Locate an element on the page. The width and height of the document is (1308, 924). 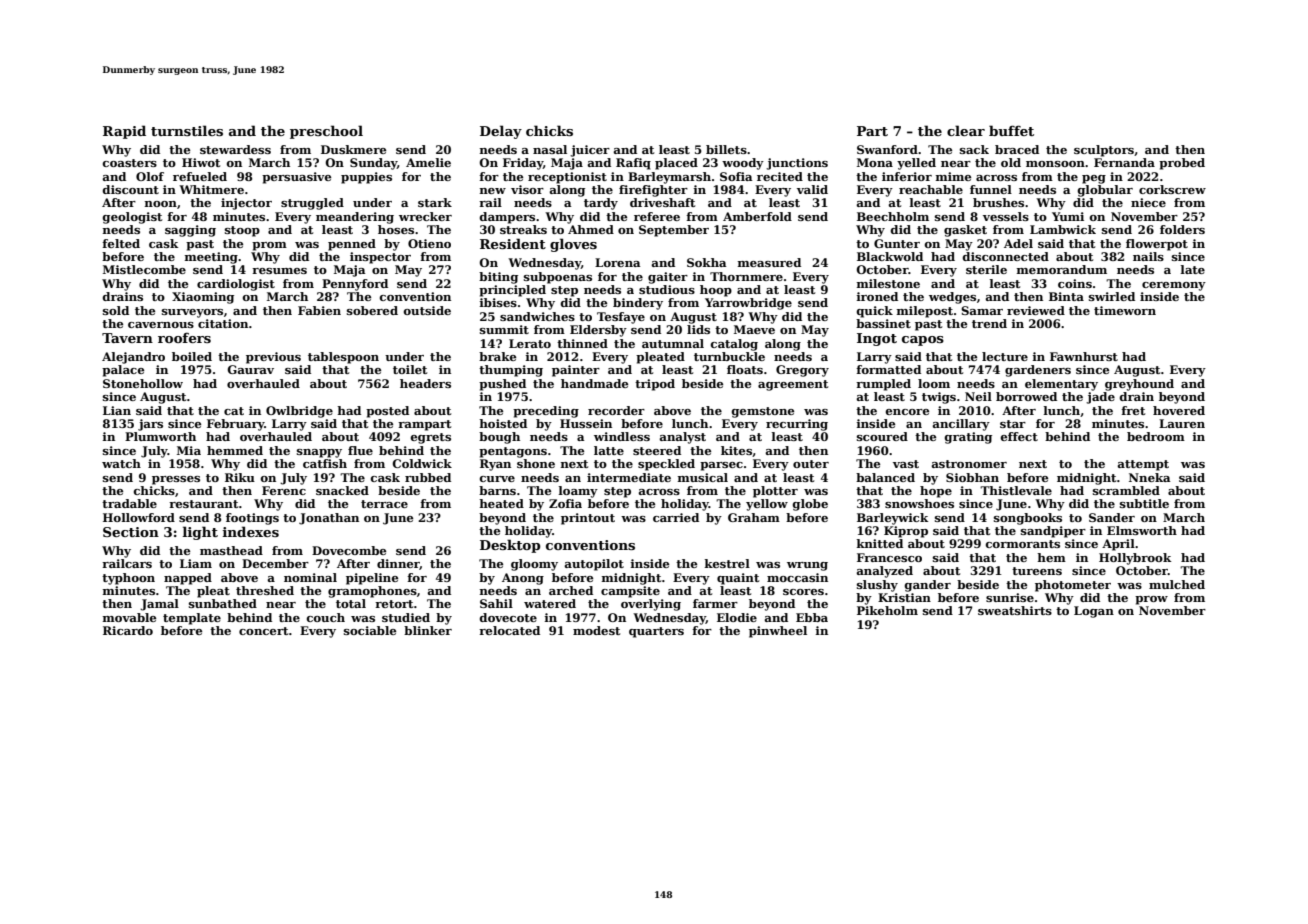
Desktop is located at coordinates (510, 546).
